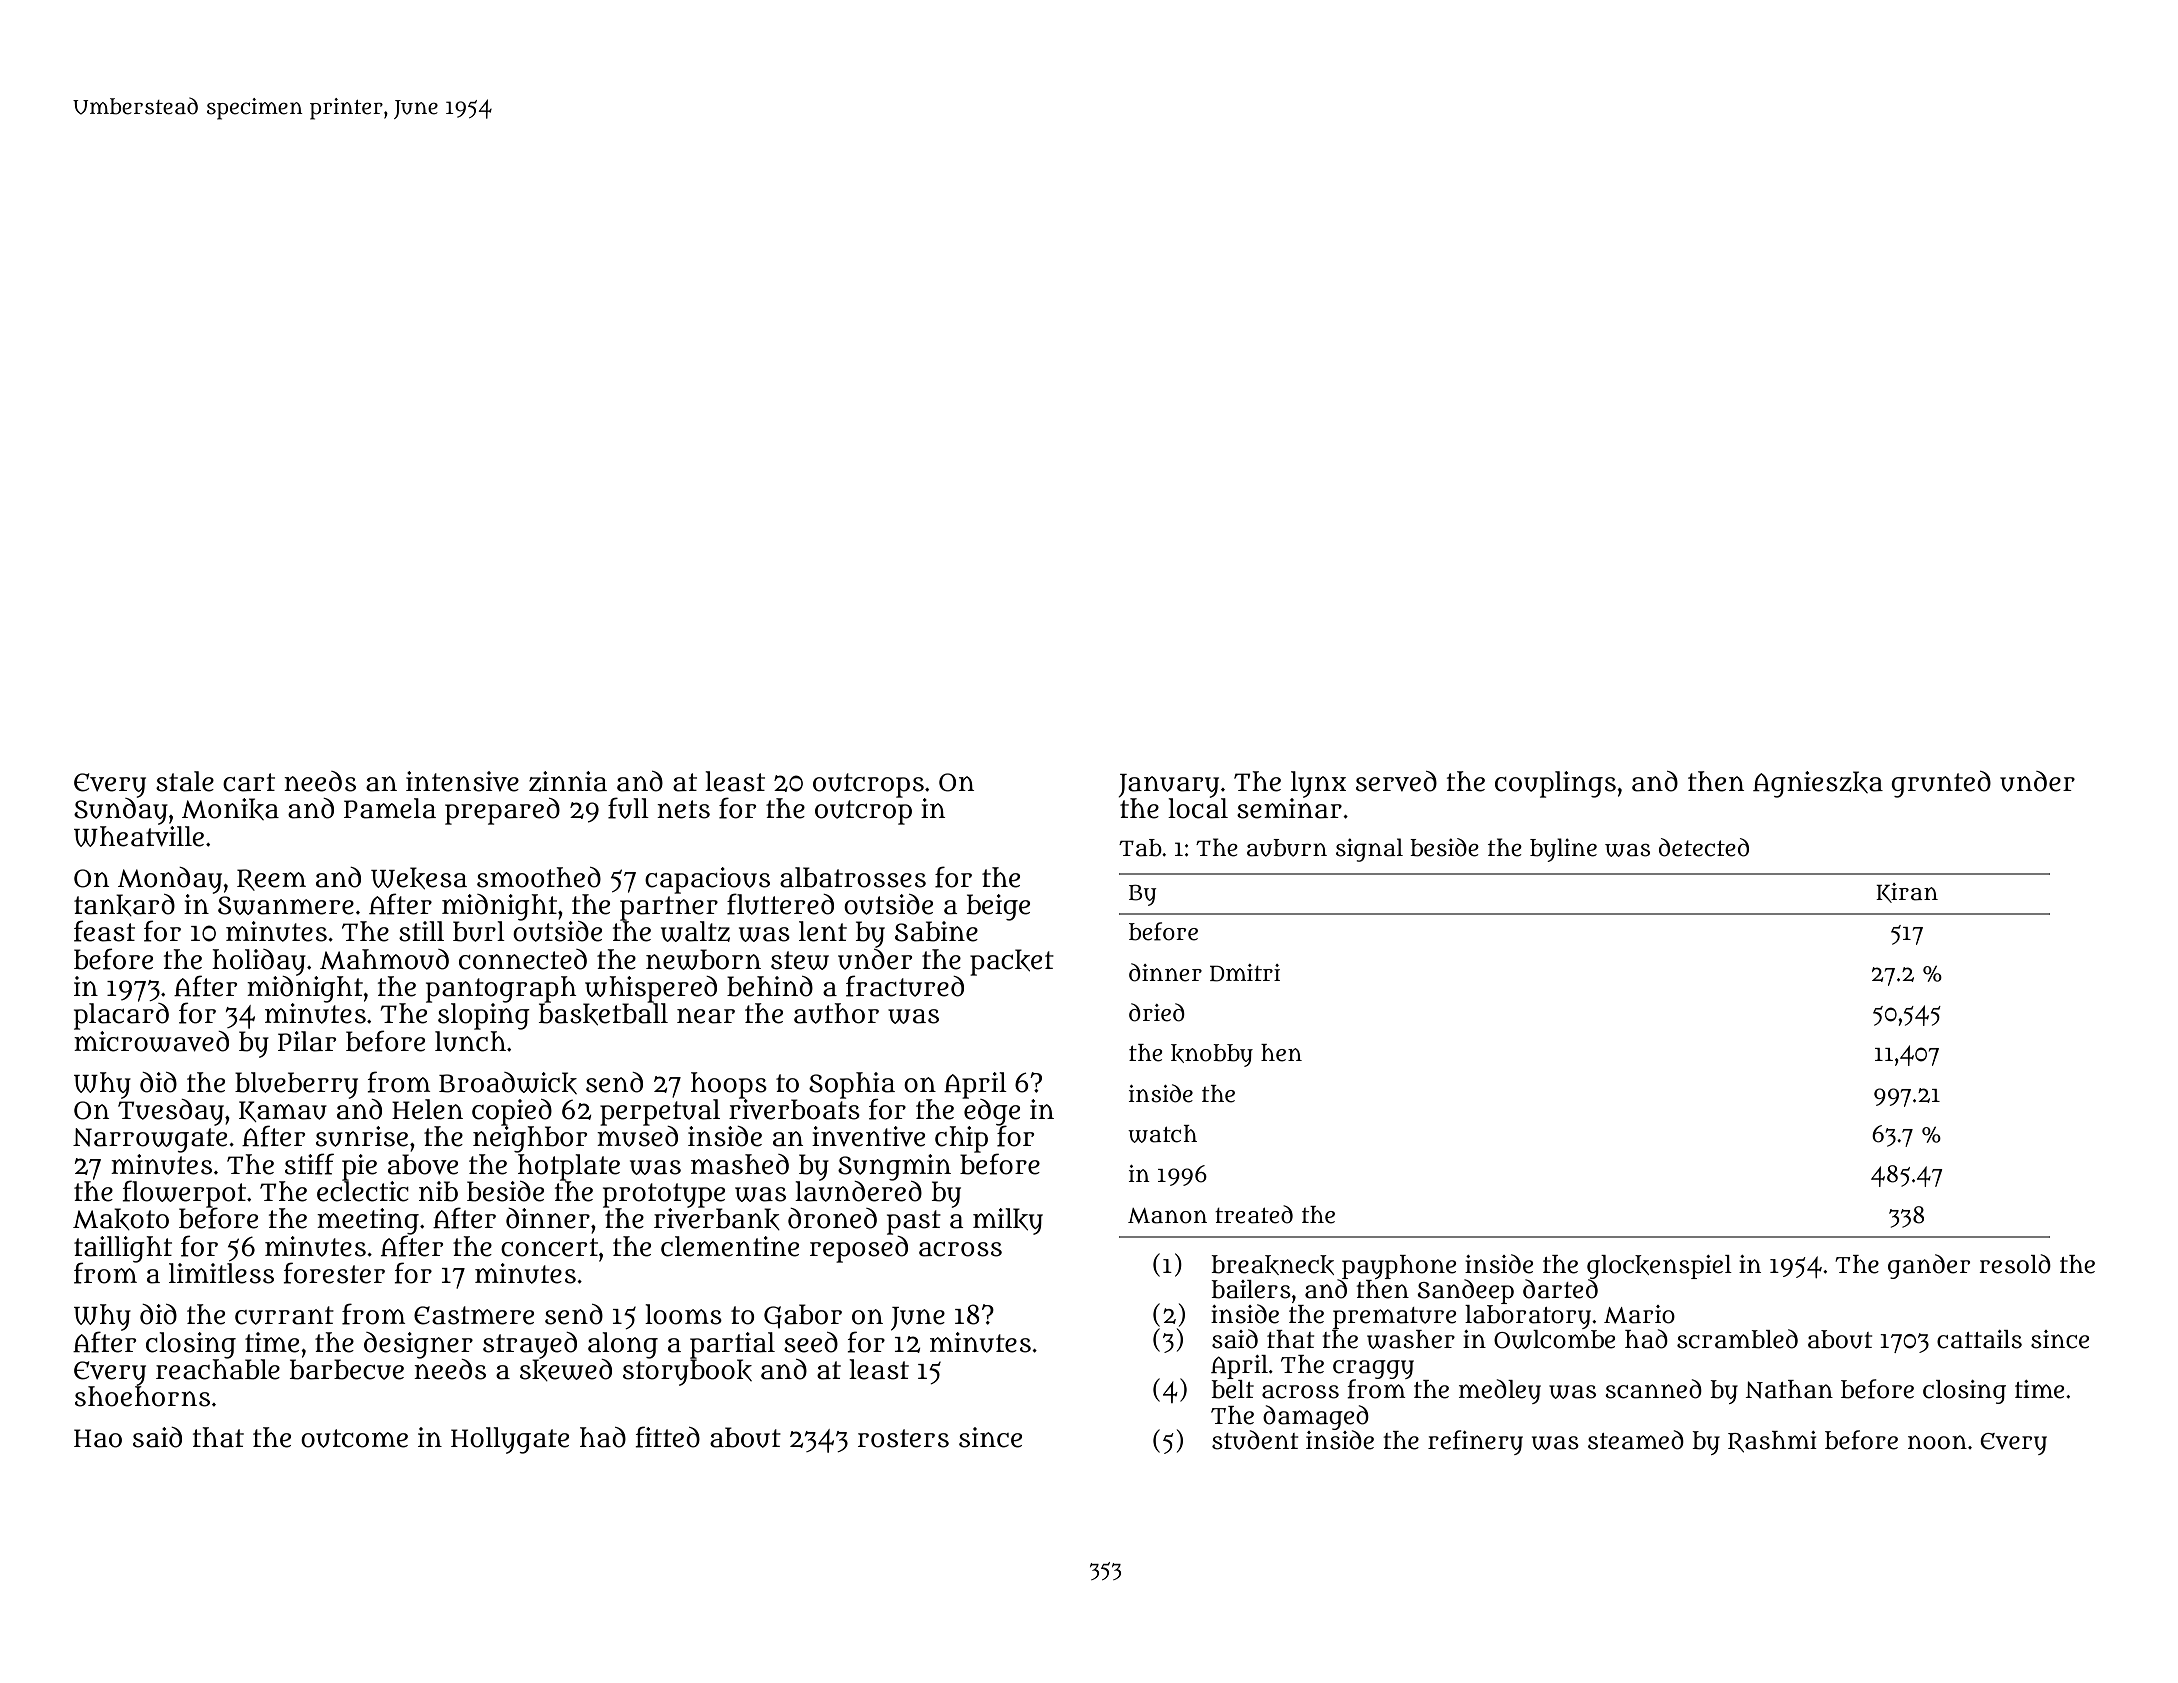 Image resolution: width=2178 pixels, height=1683 pixels. What do you see at coordinates (508, 1083) in the page?
I see `Broadwick` at bounding box center [508, 1083].
